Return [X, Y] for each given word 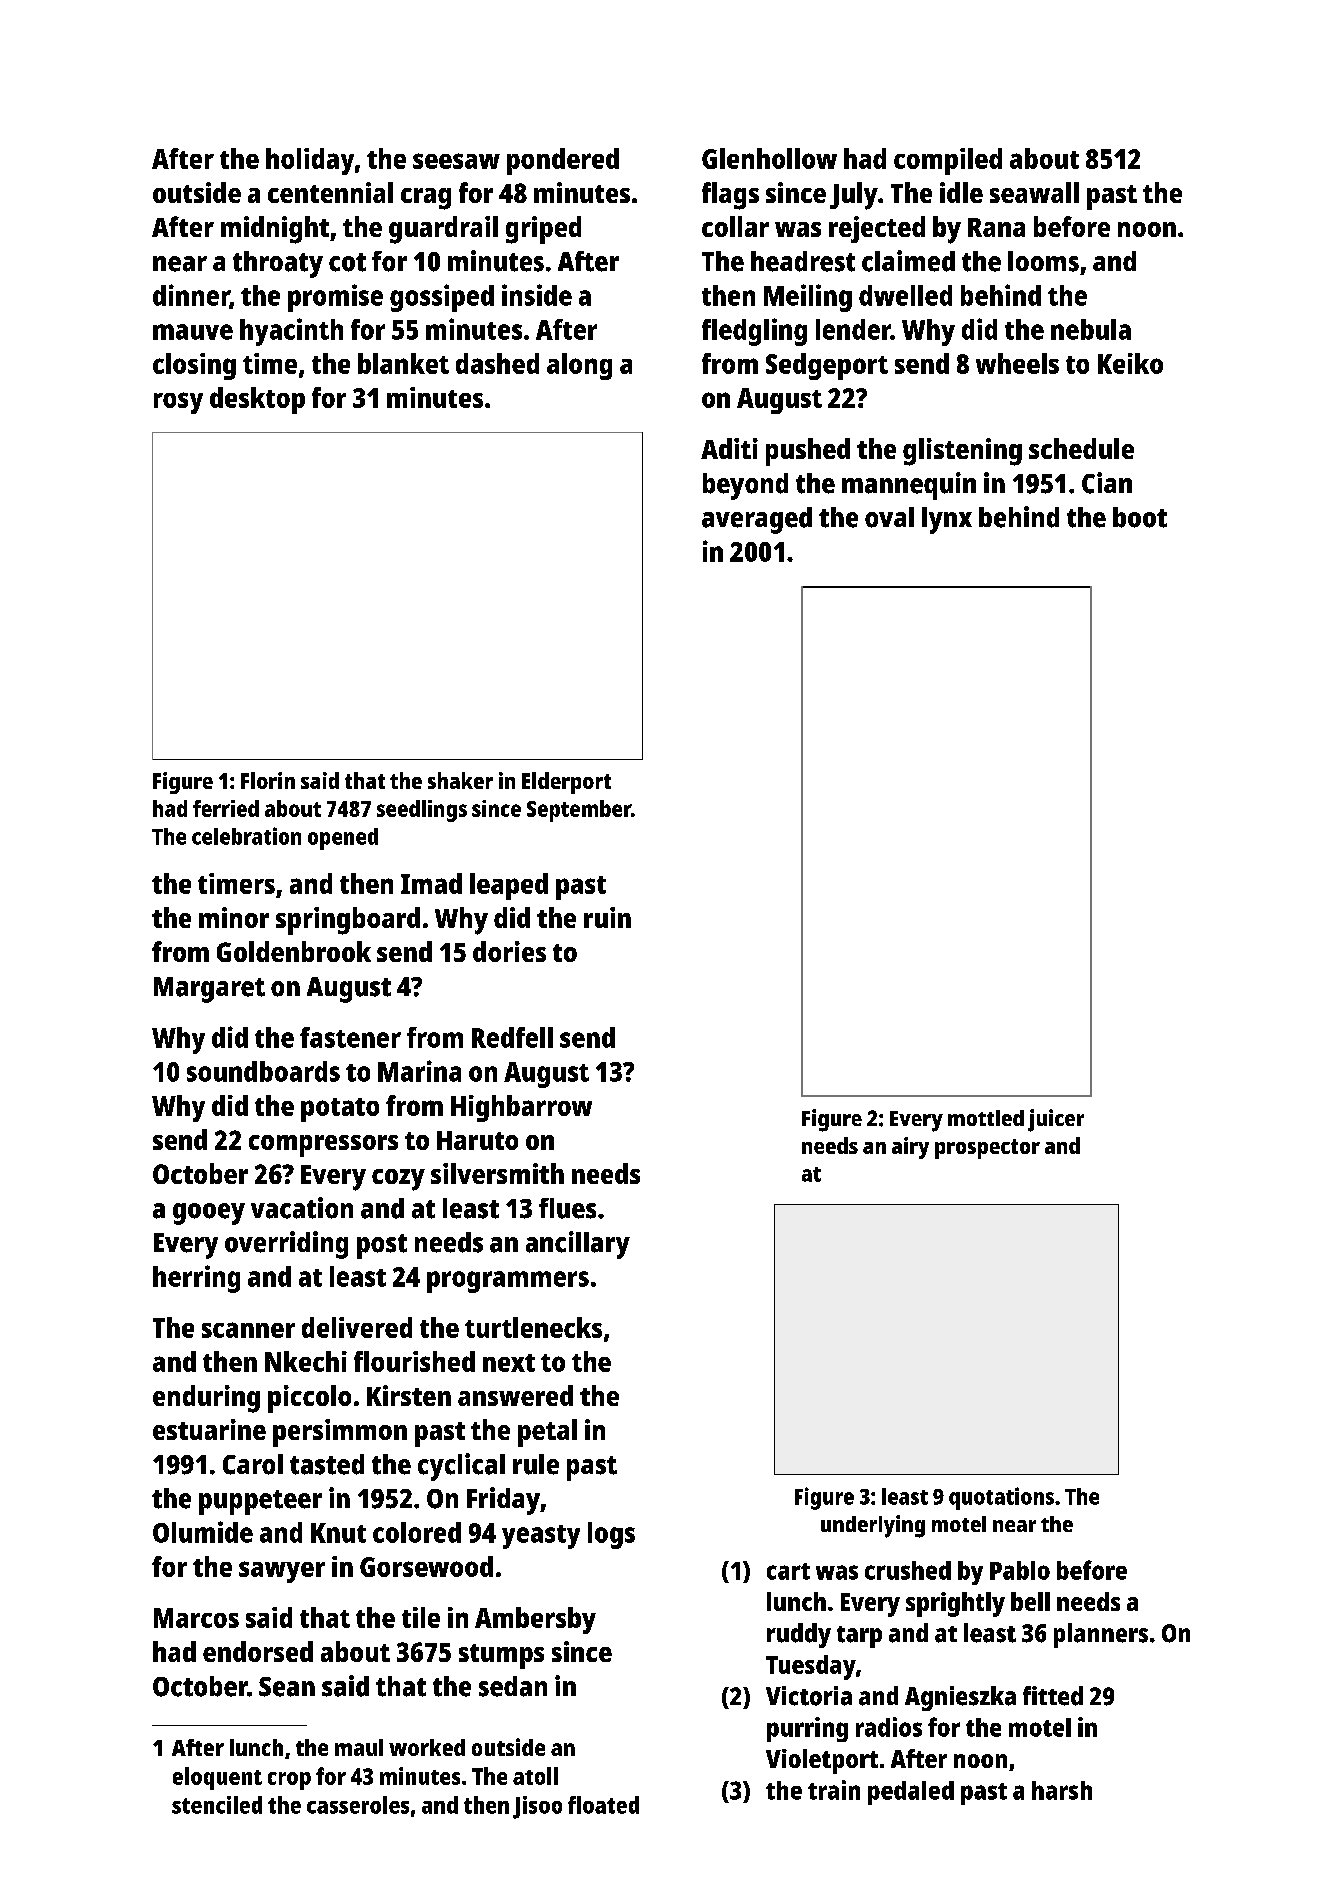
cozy [398, 1180]
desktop [257, 400]
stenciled [217, 1805]
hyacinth [291, 332]
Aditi [729, 448]
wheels [1017, 363]
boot [1140, 517]
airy [910, 1148]
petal [547, 1433]
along [579, 366]
